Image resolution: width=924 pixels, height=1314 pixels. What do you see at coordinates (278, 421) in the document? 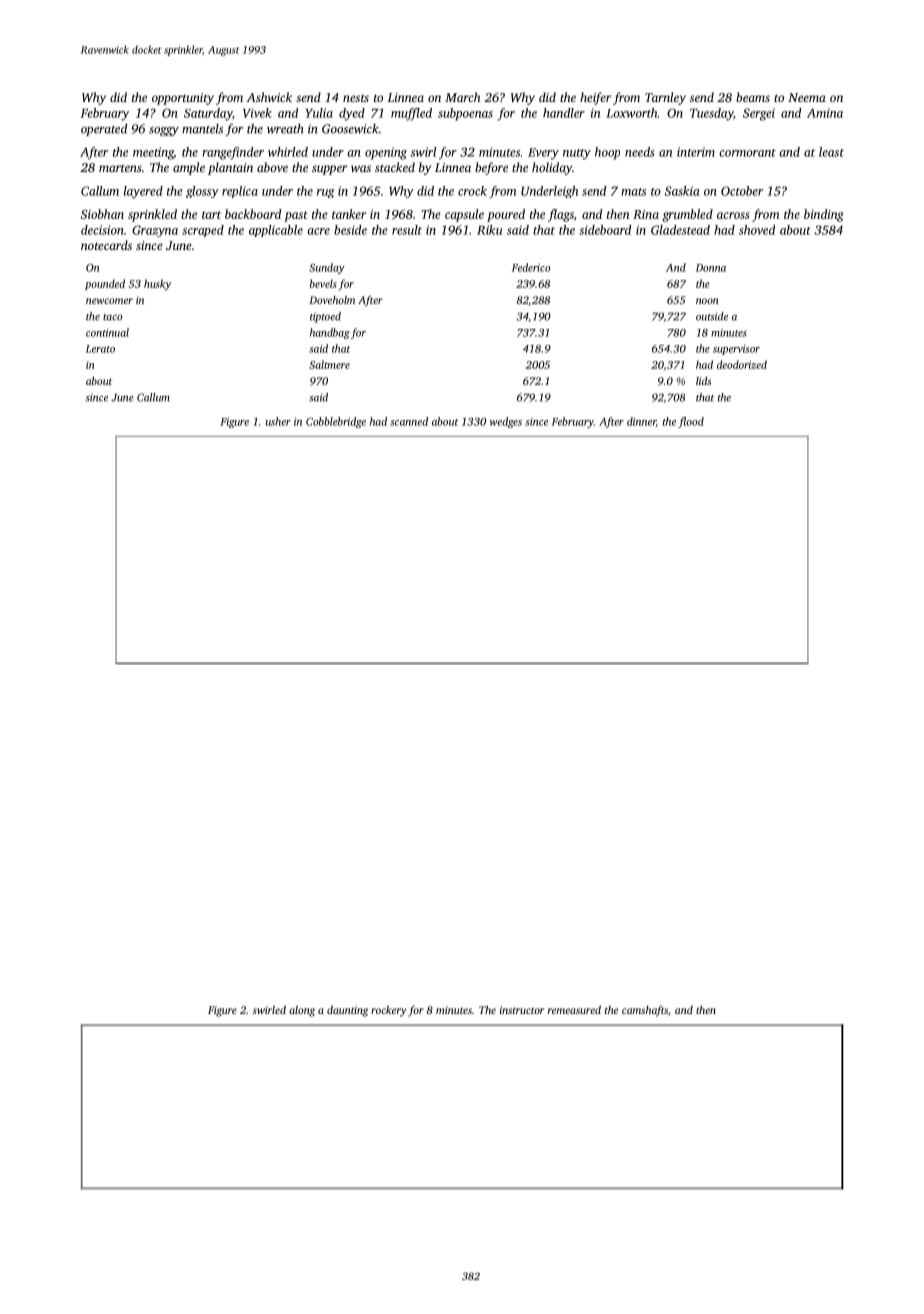
I see `usher` at bounding box center [278, 421].
